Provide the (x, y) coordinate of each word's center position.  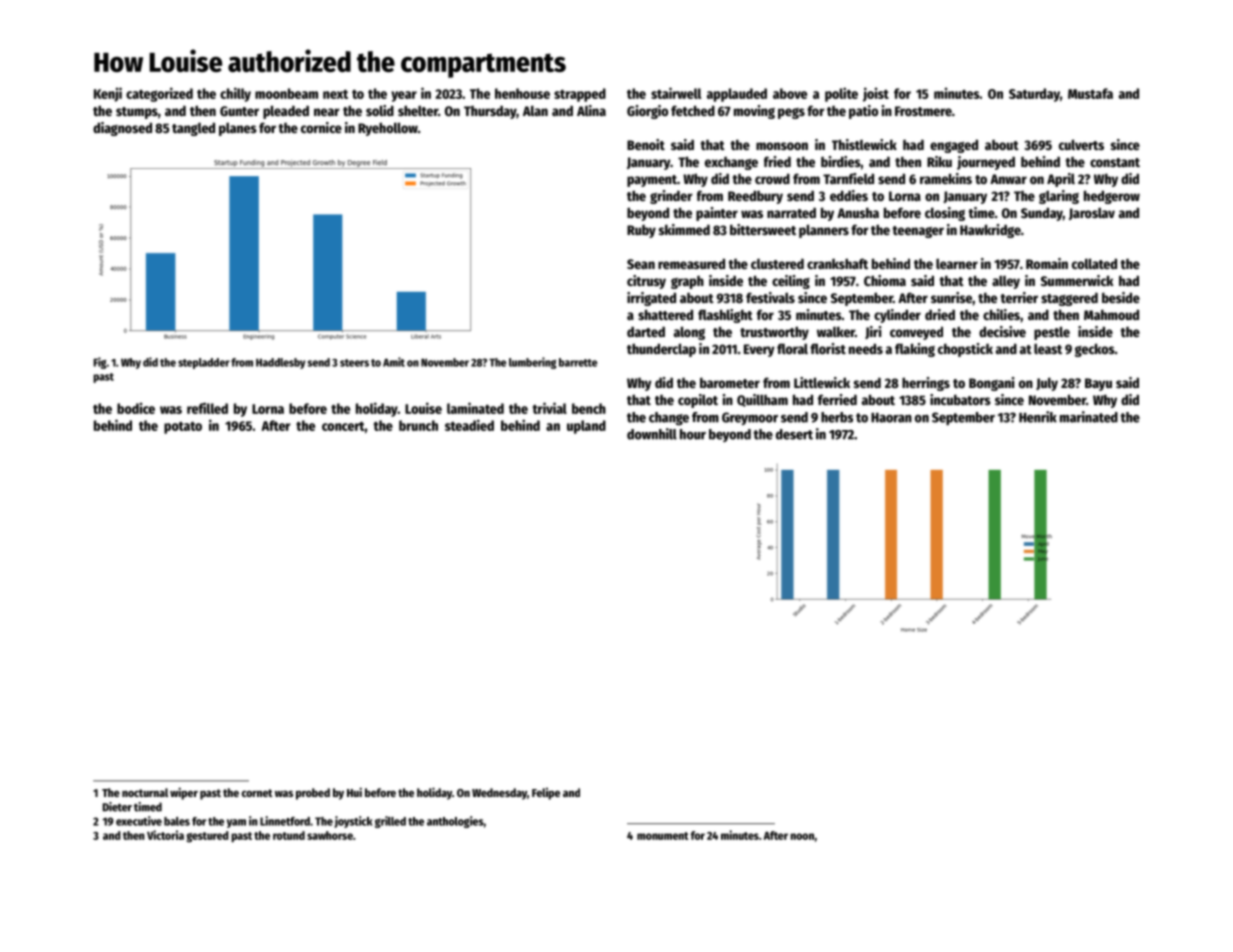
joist (876, 94)
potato (183, 428)
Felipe (546, 794)
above (790, 93)
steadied (469, 425)
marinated (1089, 417)
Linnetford (285, 821)
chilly (235, 94)
